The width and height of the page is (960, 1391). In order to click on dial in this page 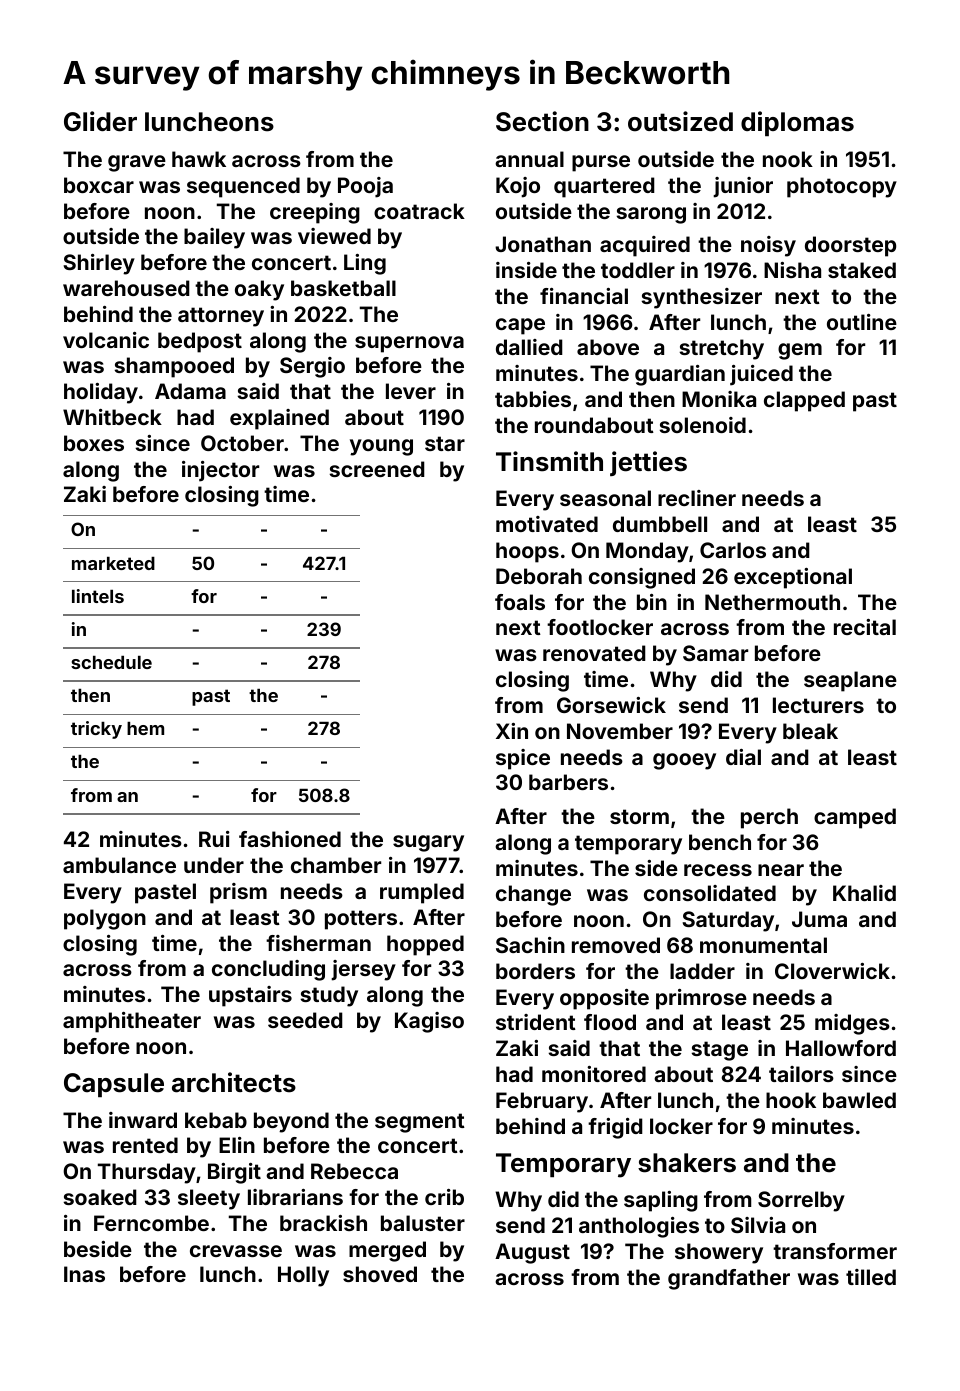, I will do `click(743, 757)`.
